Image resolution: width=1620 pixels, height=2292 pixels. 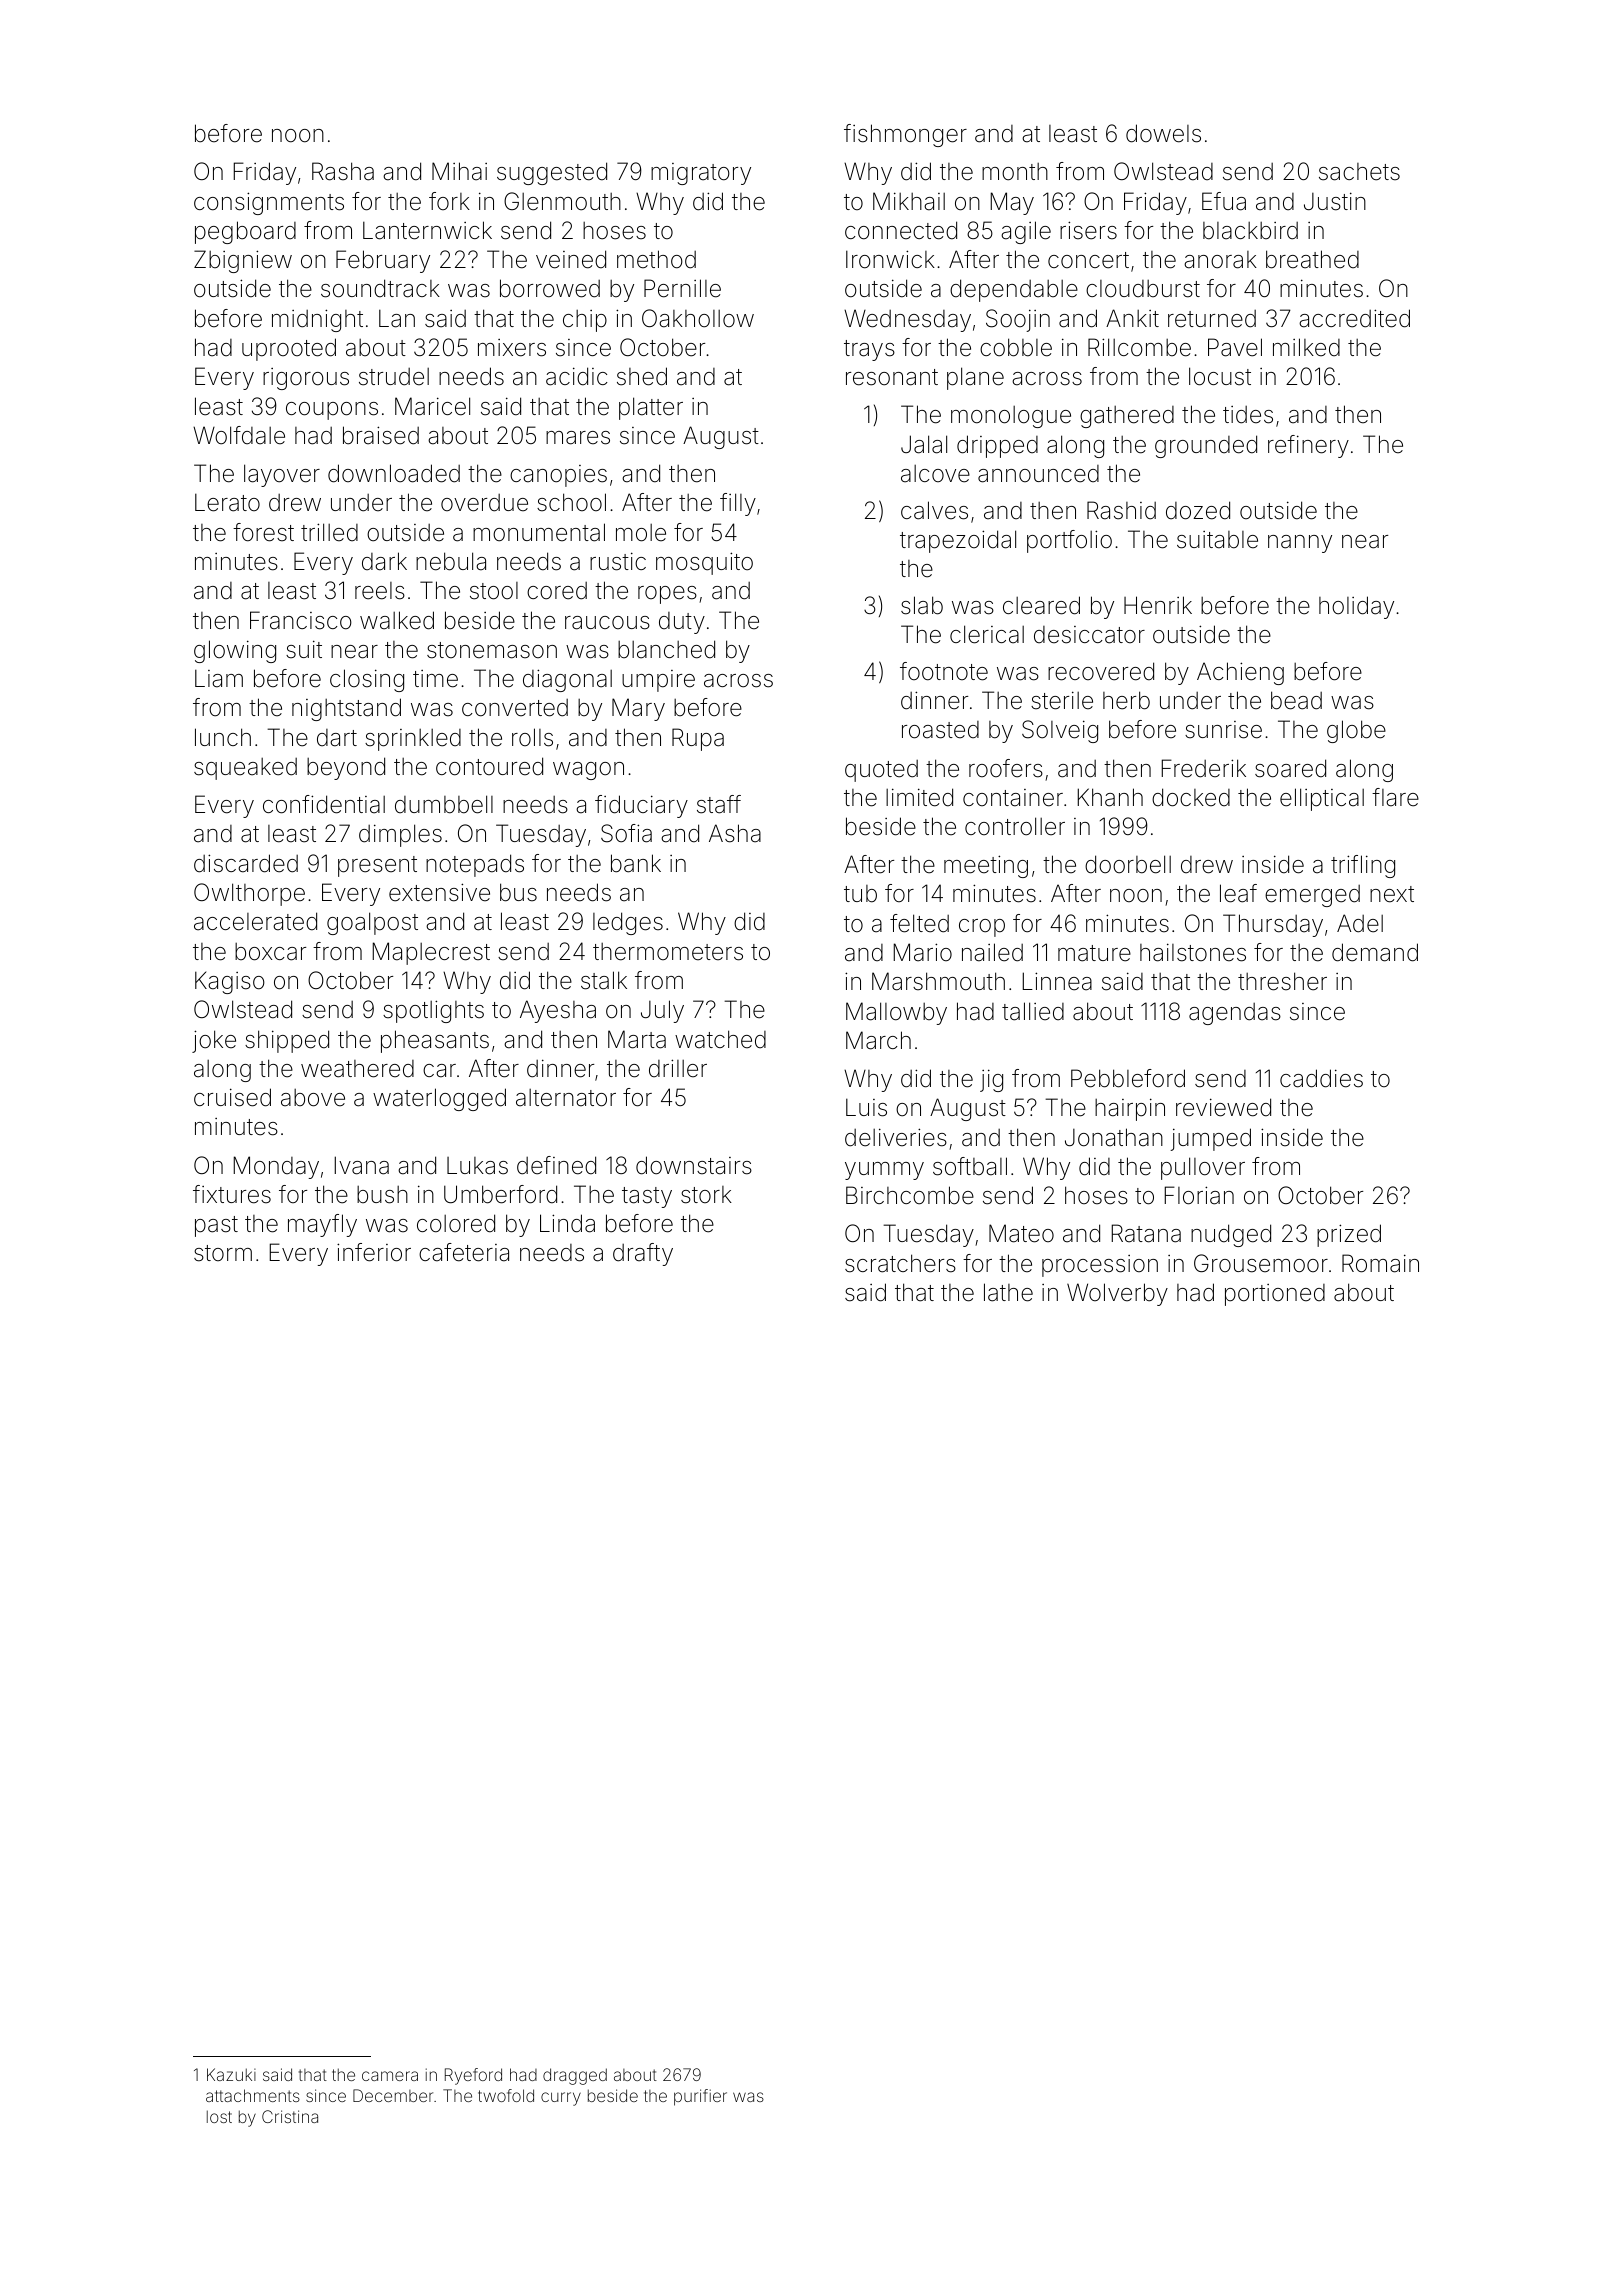 What do you see at coordinates (1273, 925) in the screenshot?
I see `Thursday` at bounding box center [1273, 925].
